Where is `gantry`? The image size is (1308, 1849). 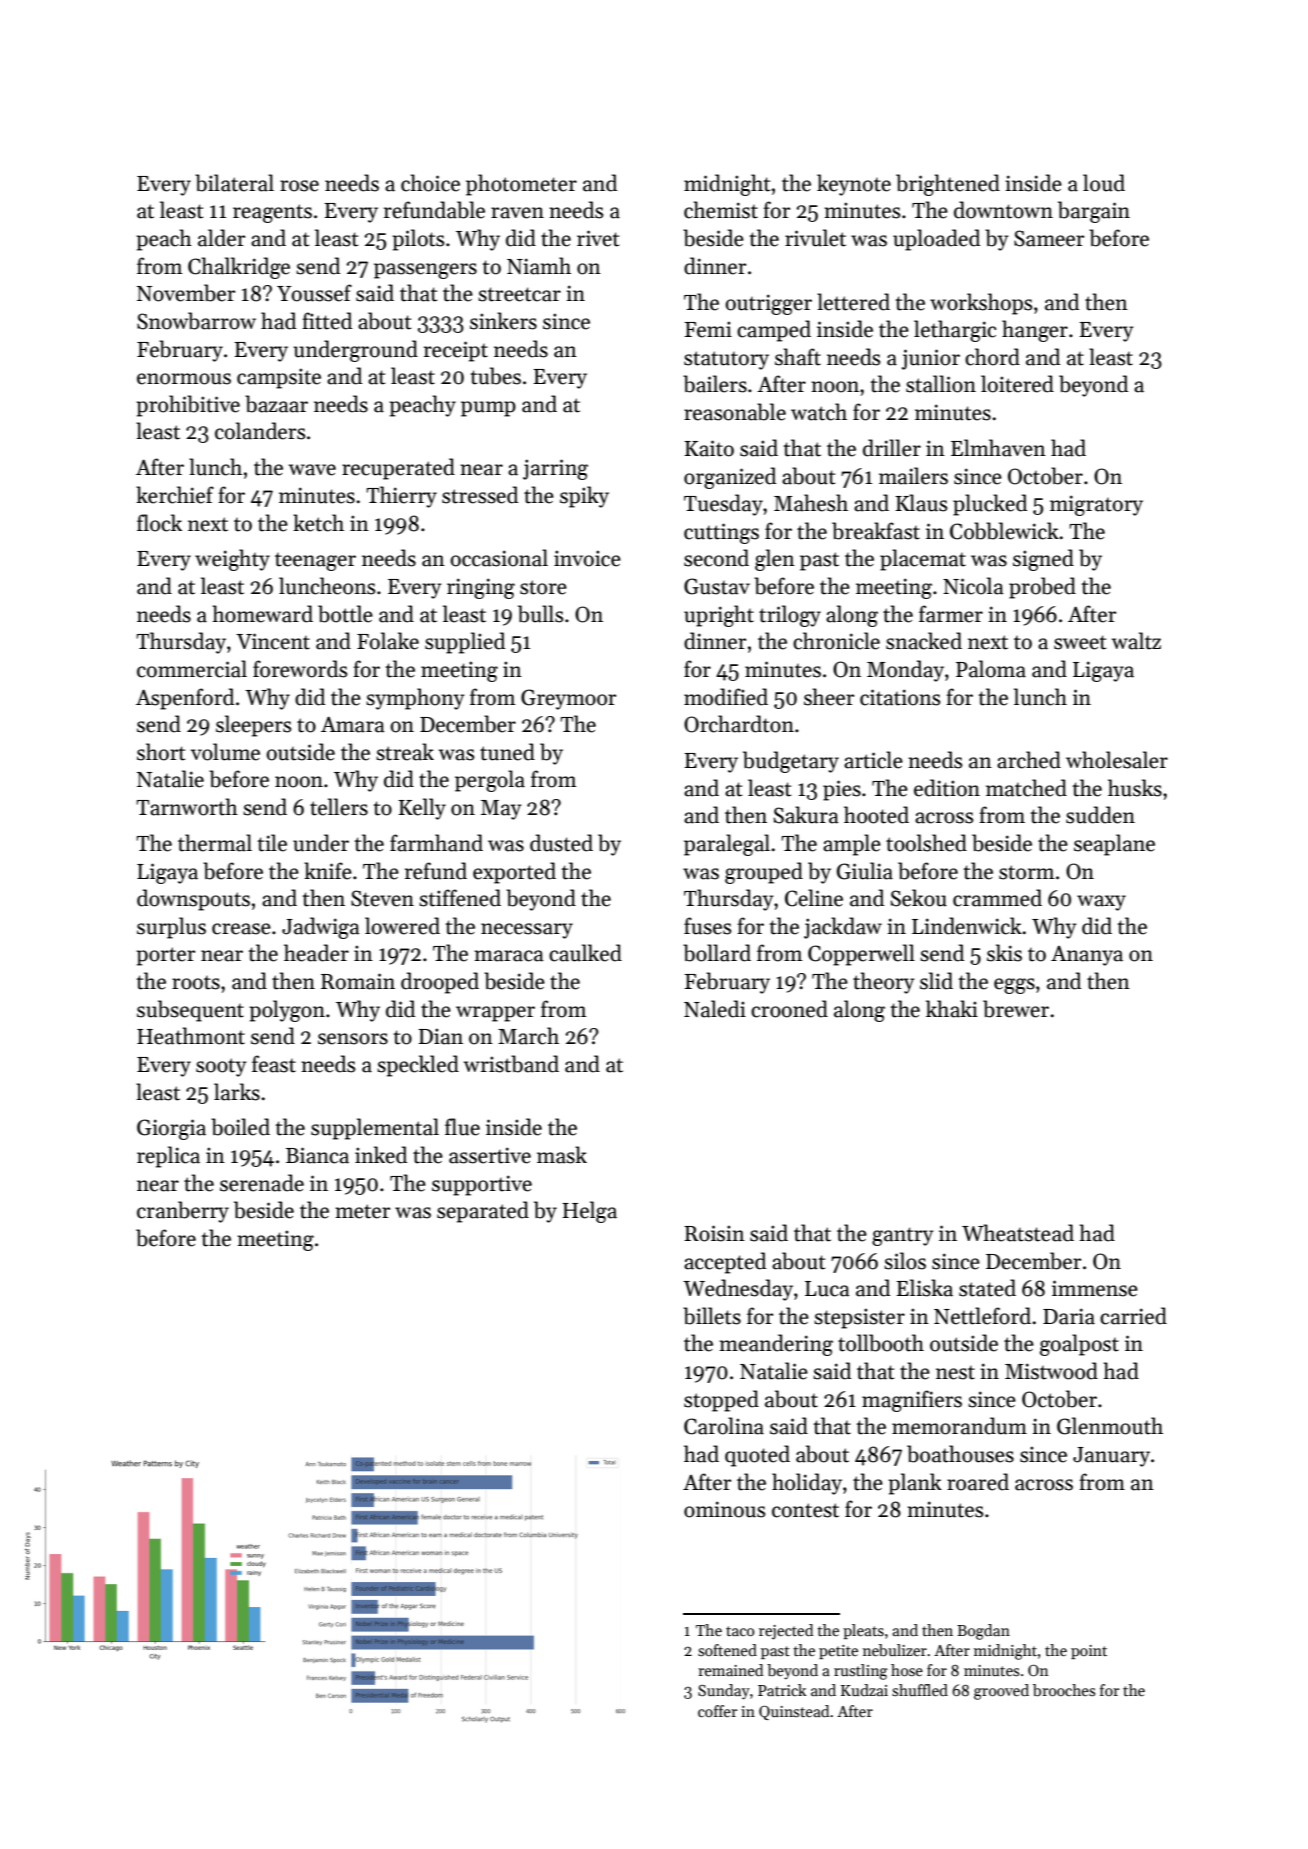 gantry is located at coordinates (903, 1236).
